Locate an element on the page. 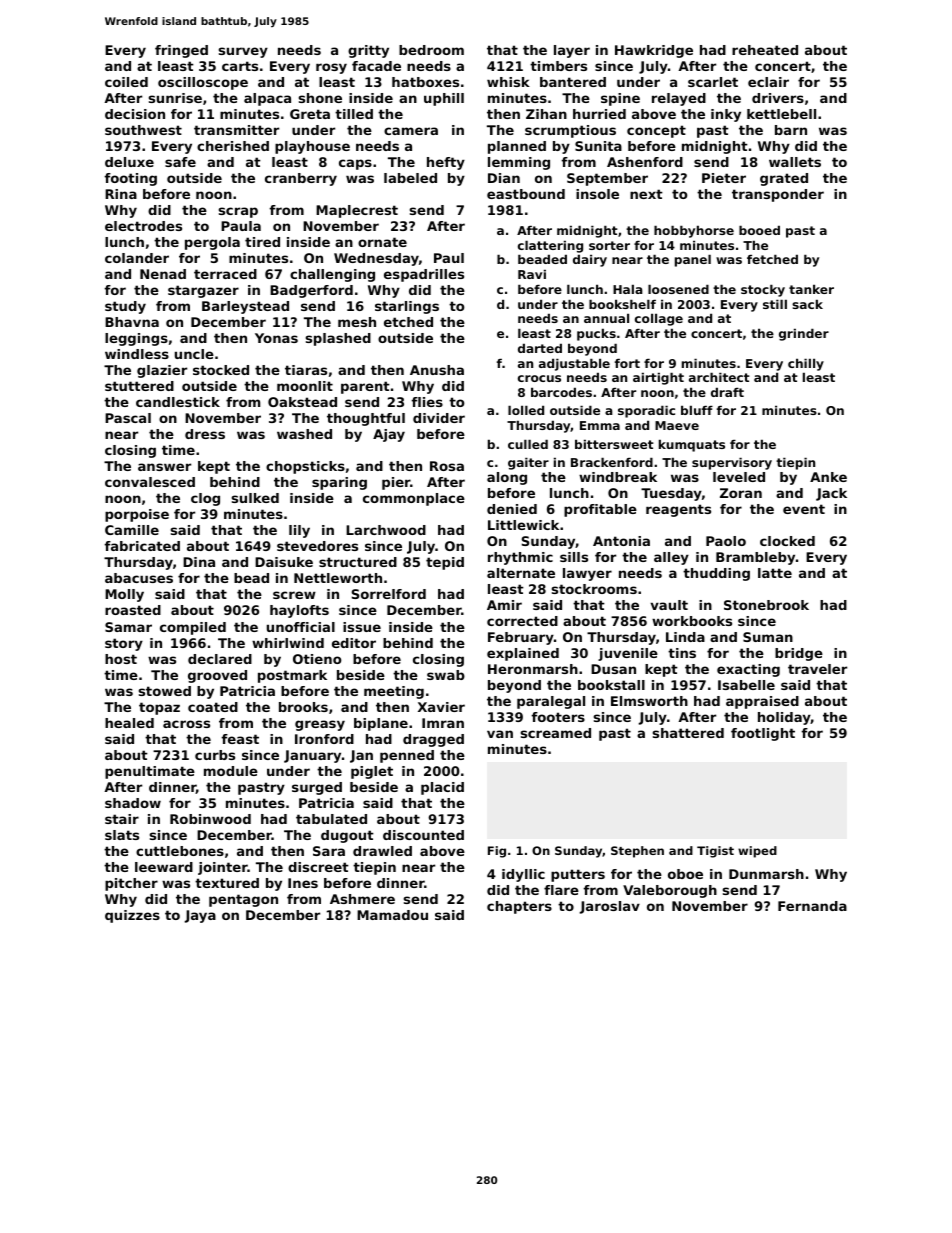 The image size is (952, 1233). Stonebrook is located at coordinates (766, 605).
